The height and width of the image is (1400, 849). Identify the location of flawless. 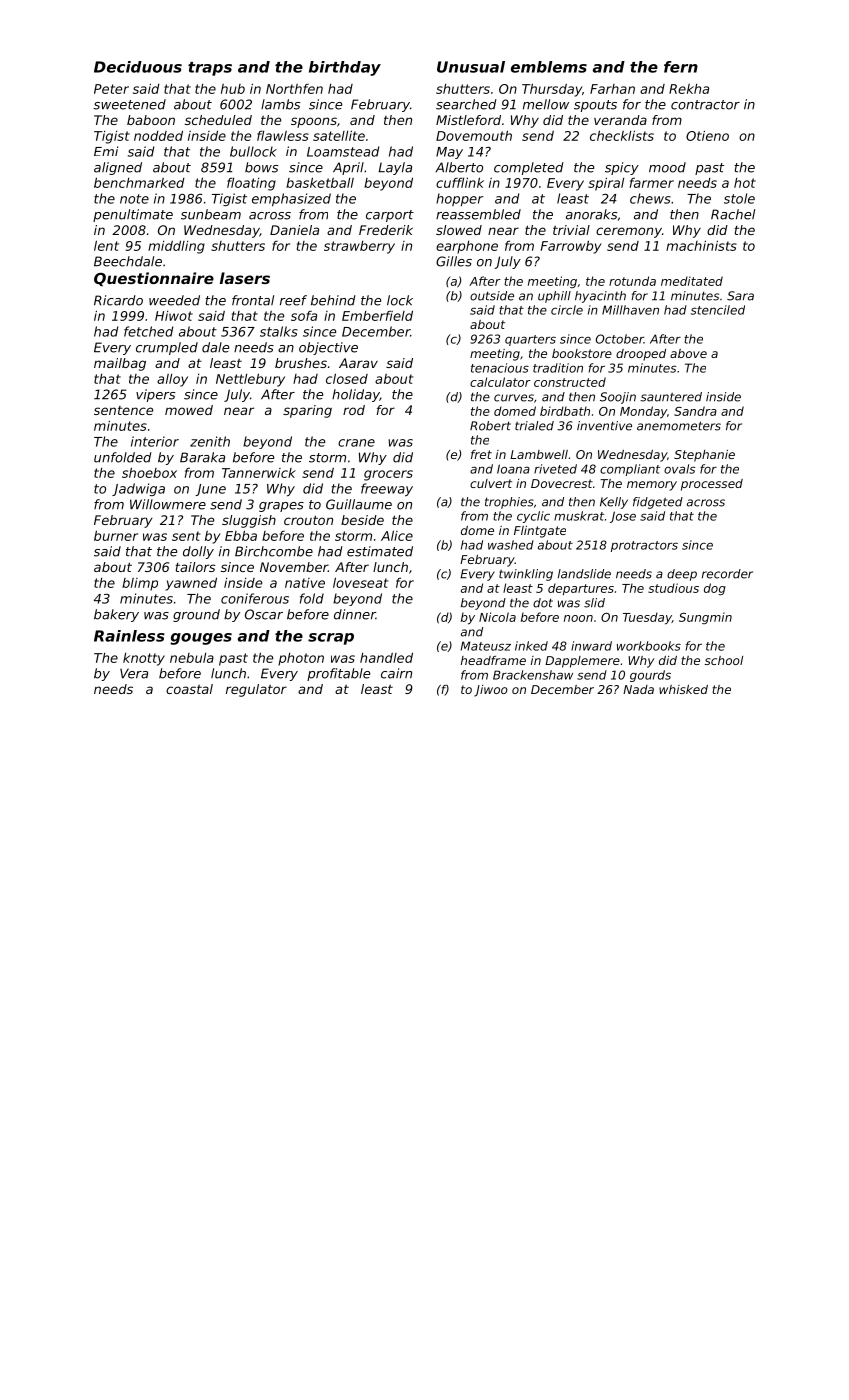
(283, 135).
